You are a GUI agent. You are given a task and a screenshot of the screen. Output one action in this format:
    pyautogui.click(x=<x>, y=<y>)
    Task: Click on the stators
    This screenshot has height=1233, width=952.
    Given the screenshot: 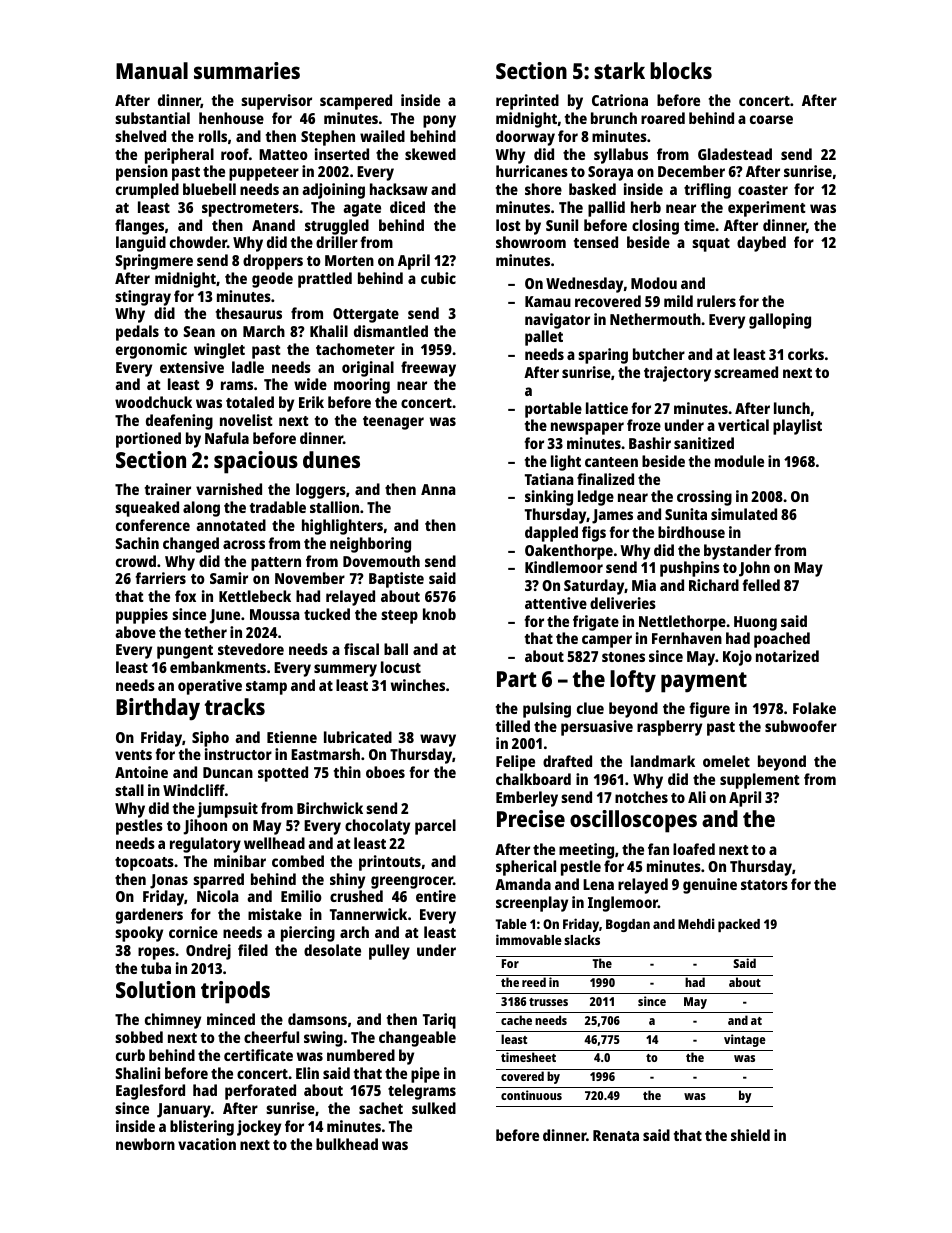 What is the action you would take?
    pyautogui.click(x=764, y=885)
